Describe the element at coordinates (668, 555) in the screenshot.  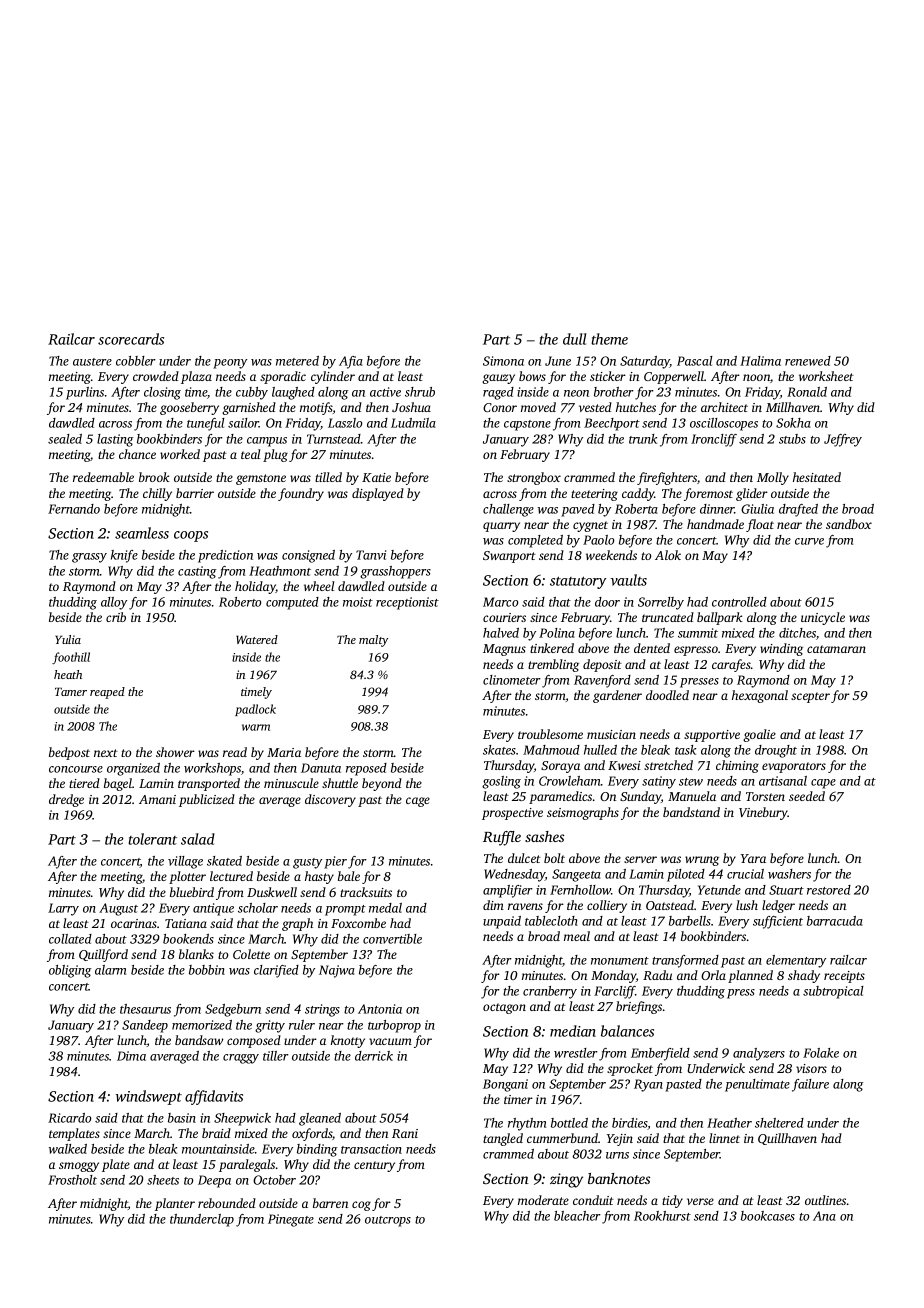
I see `Alok` at that location.
